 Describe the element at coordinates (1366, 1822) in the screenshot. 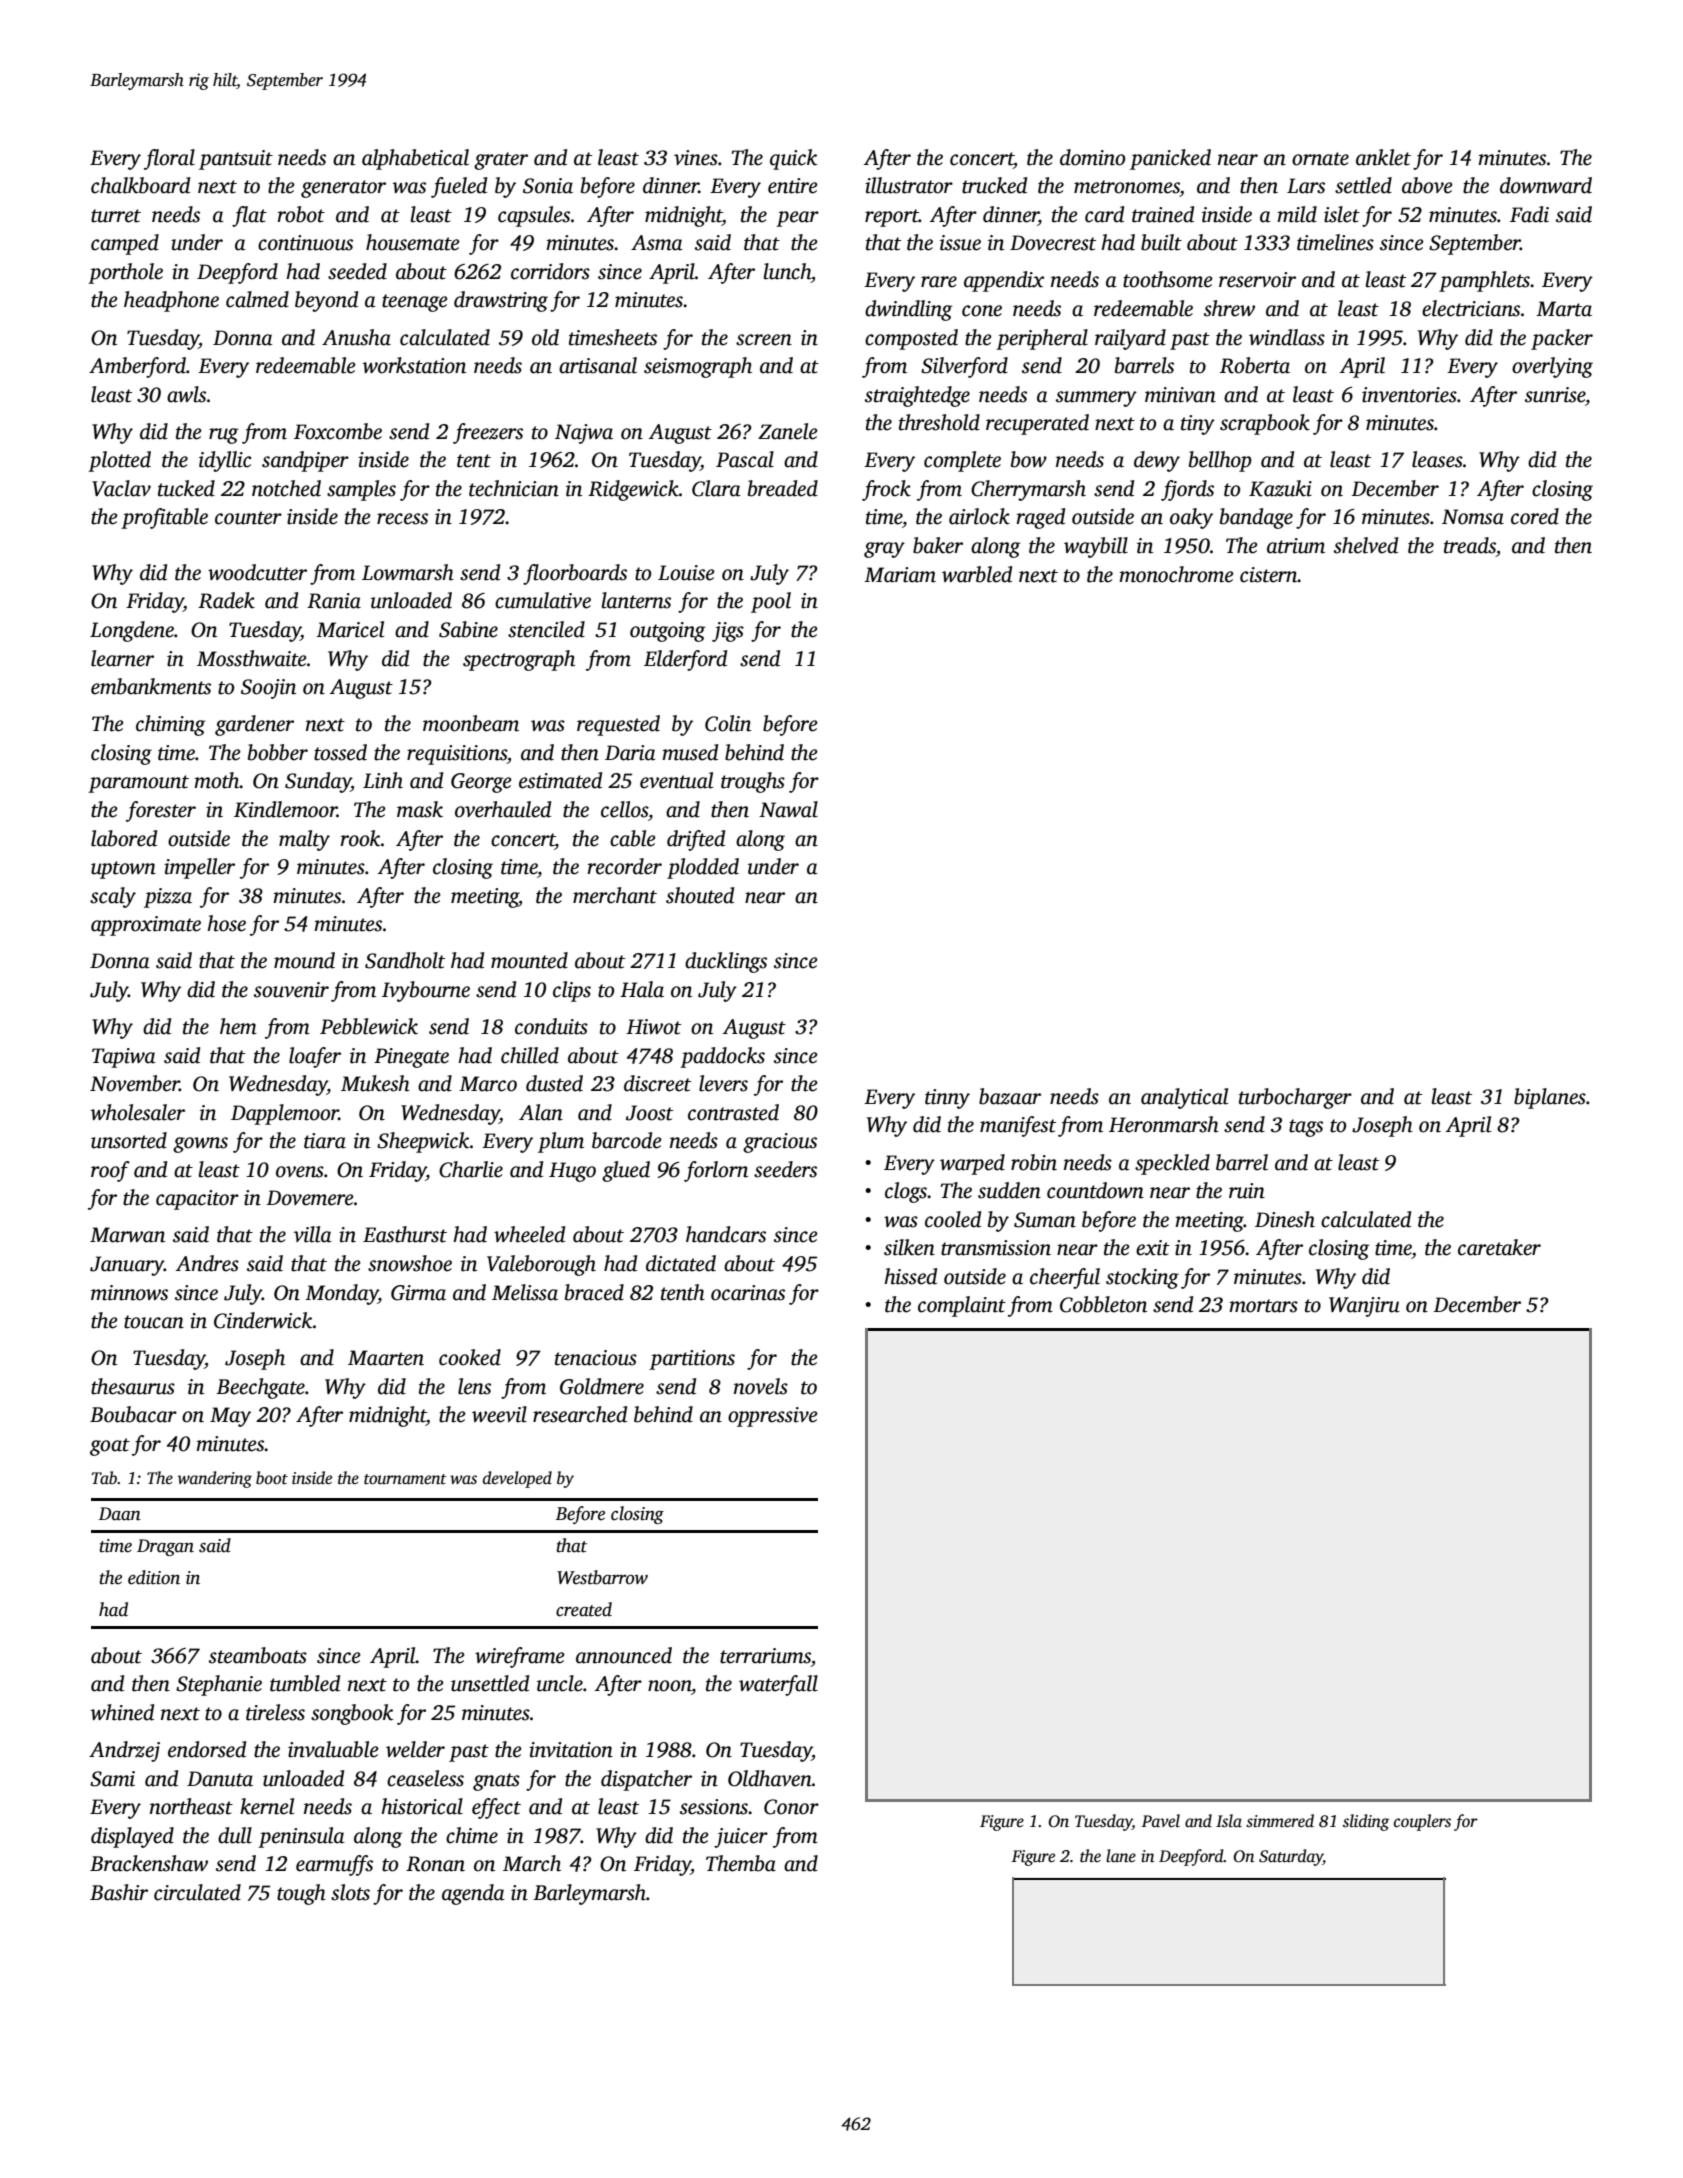

I see `sliding` at that location.
